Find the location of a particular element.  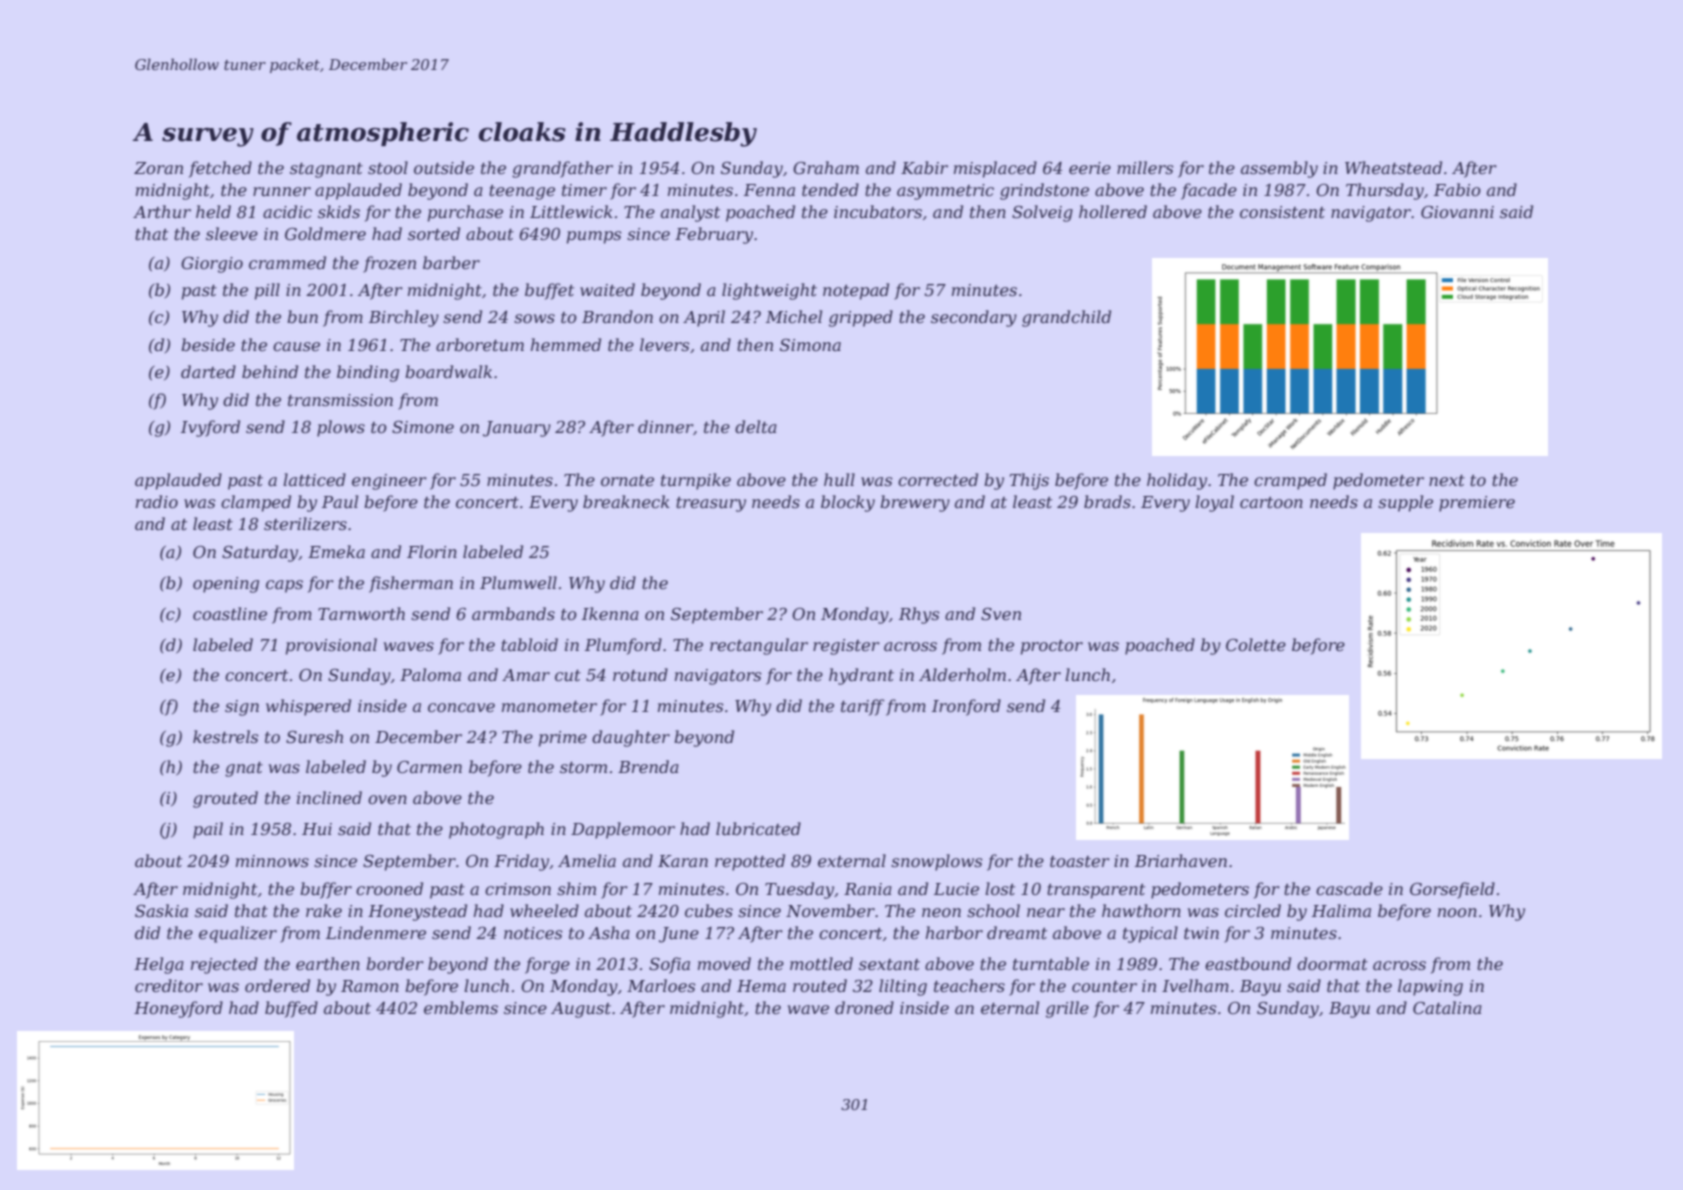

noon is located at coordinates (1457, 912).
